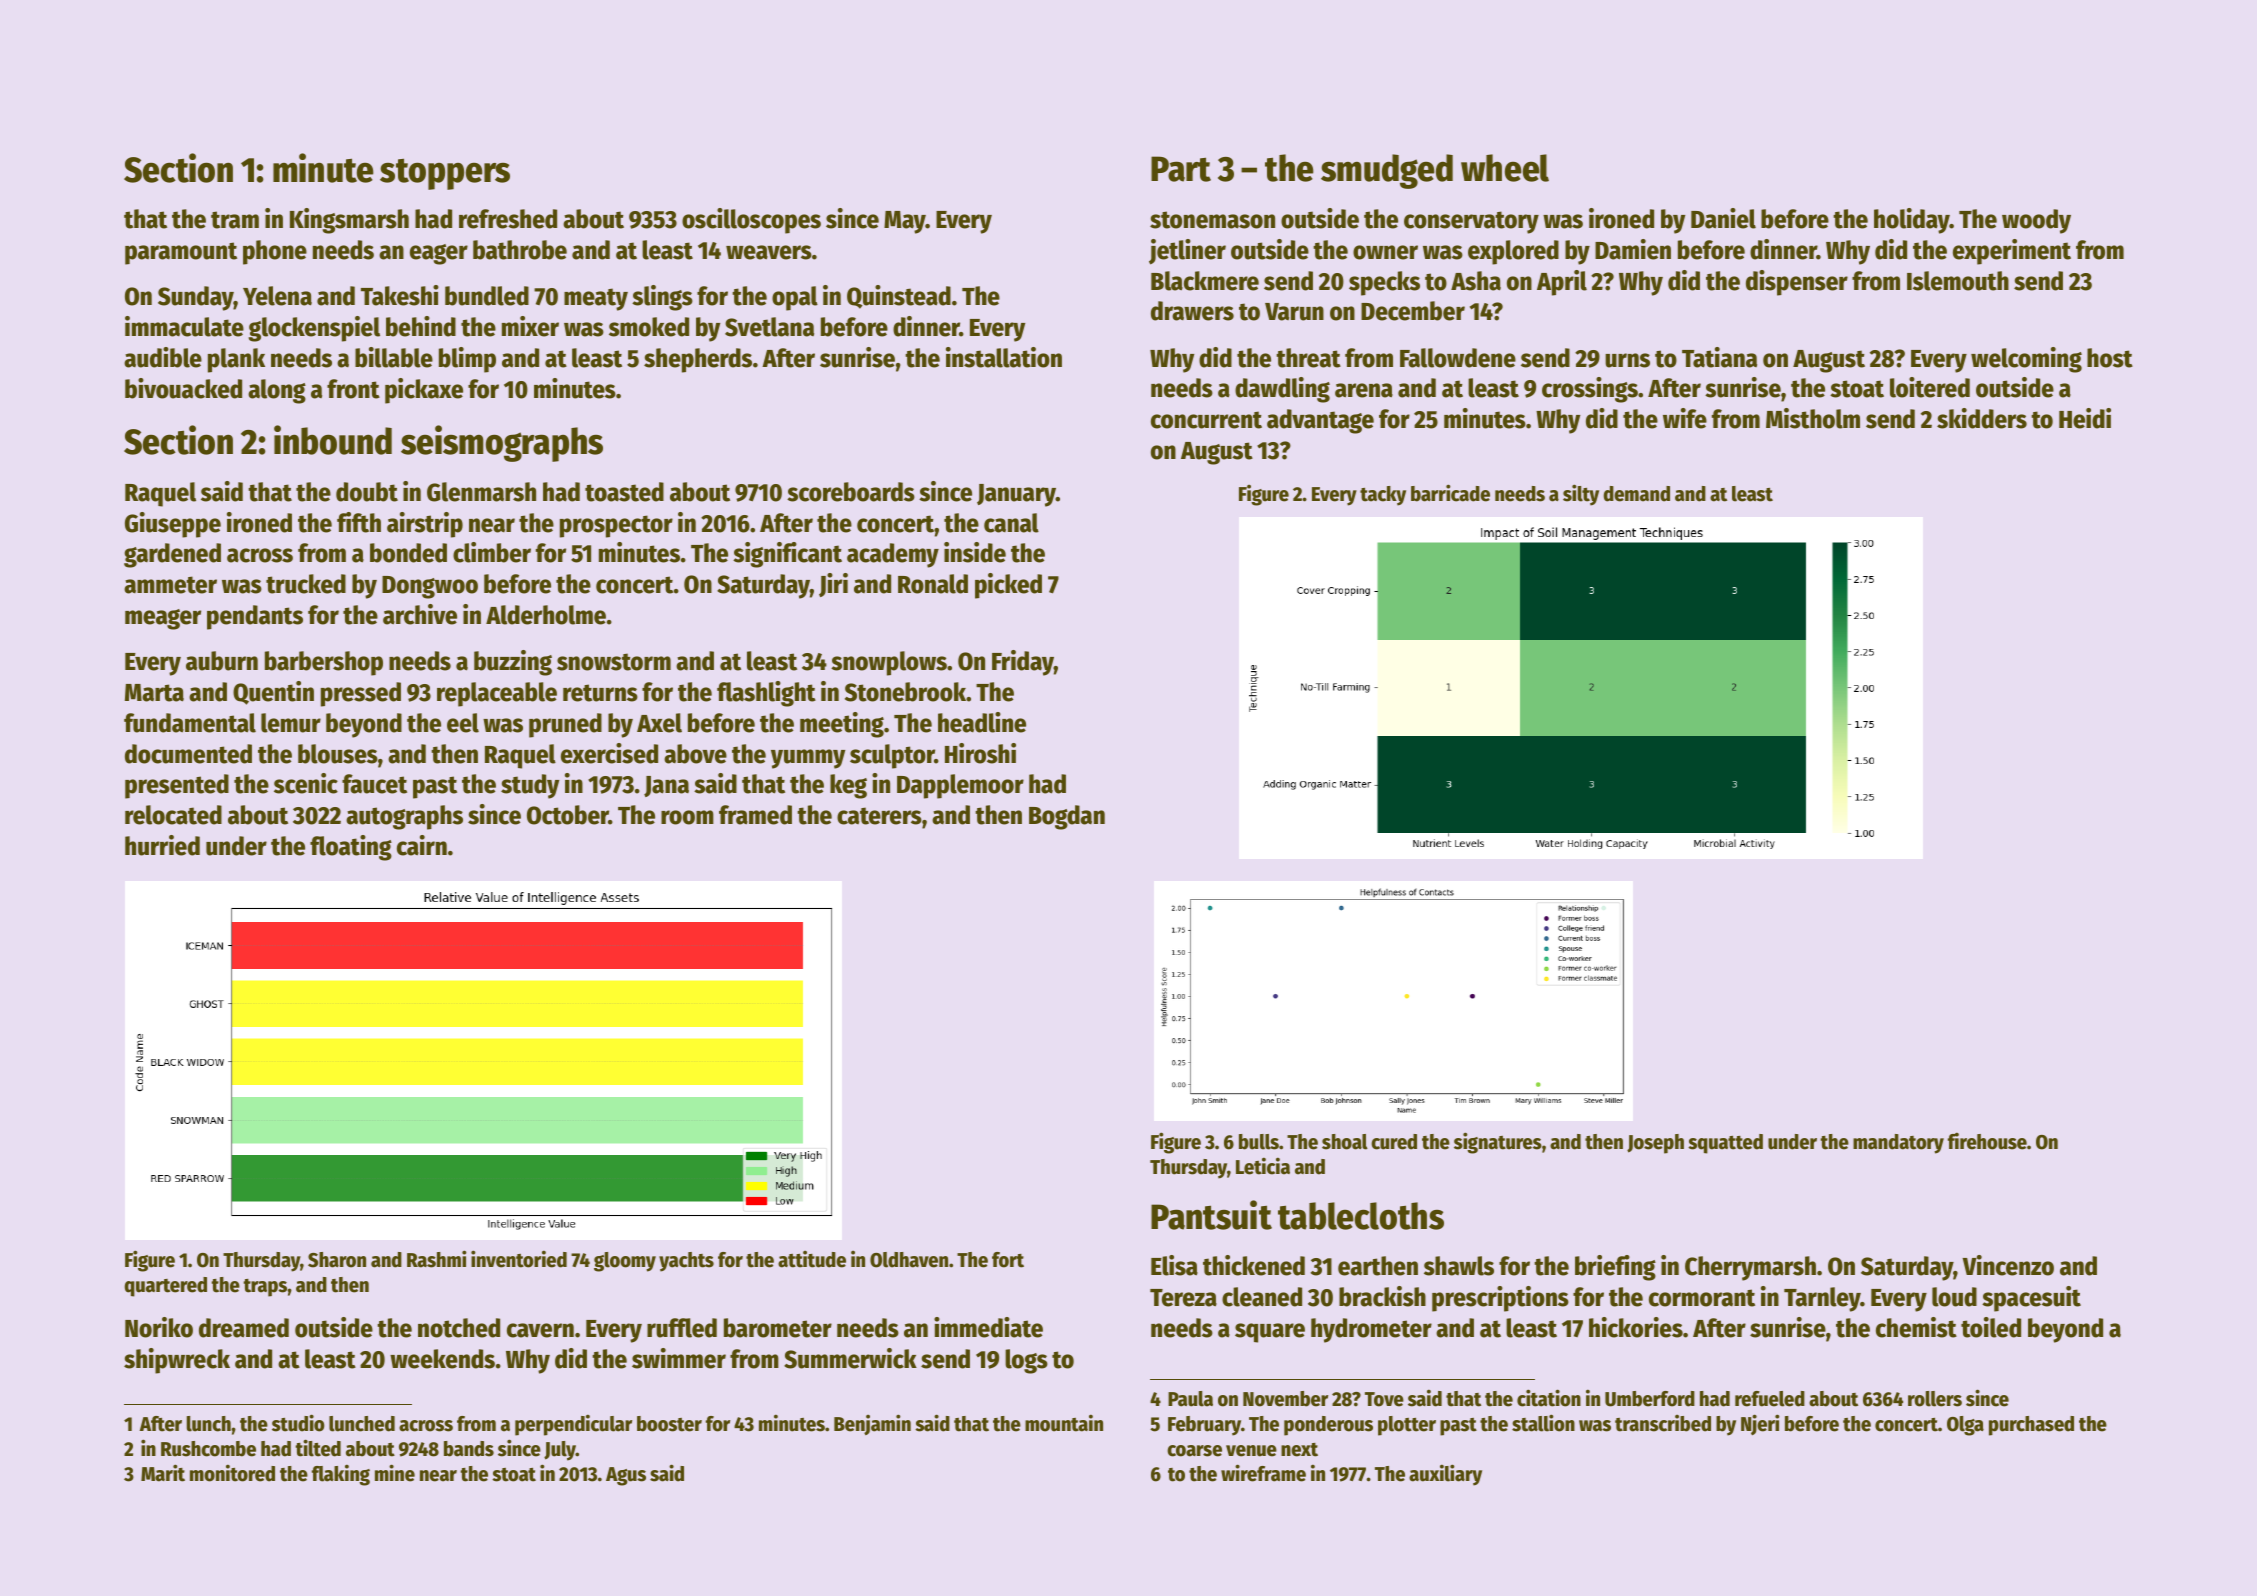 The width and height of the image is (2257, 1596). I want to click on cairn, so click(422, 845).
